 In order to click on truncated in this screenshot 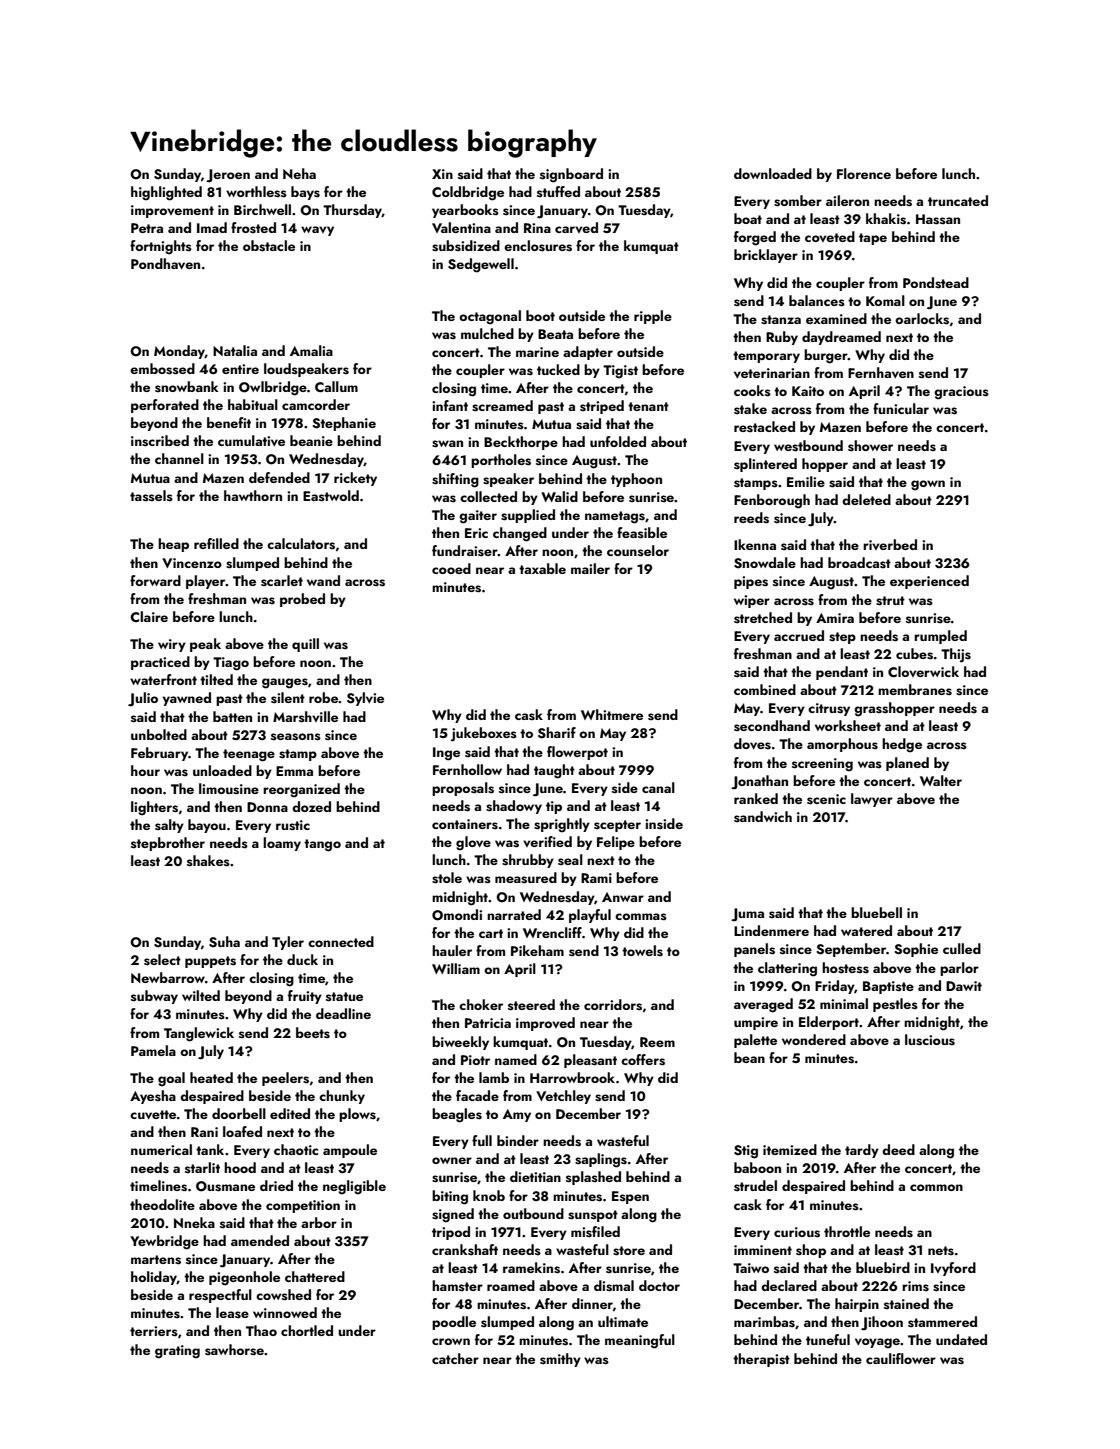, I will do `click(958, 200)`.
